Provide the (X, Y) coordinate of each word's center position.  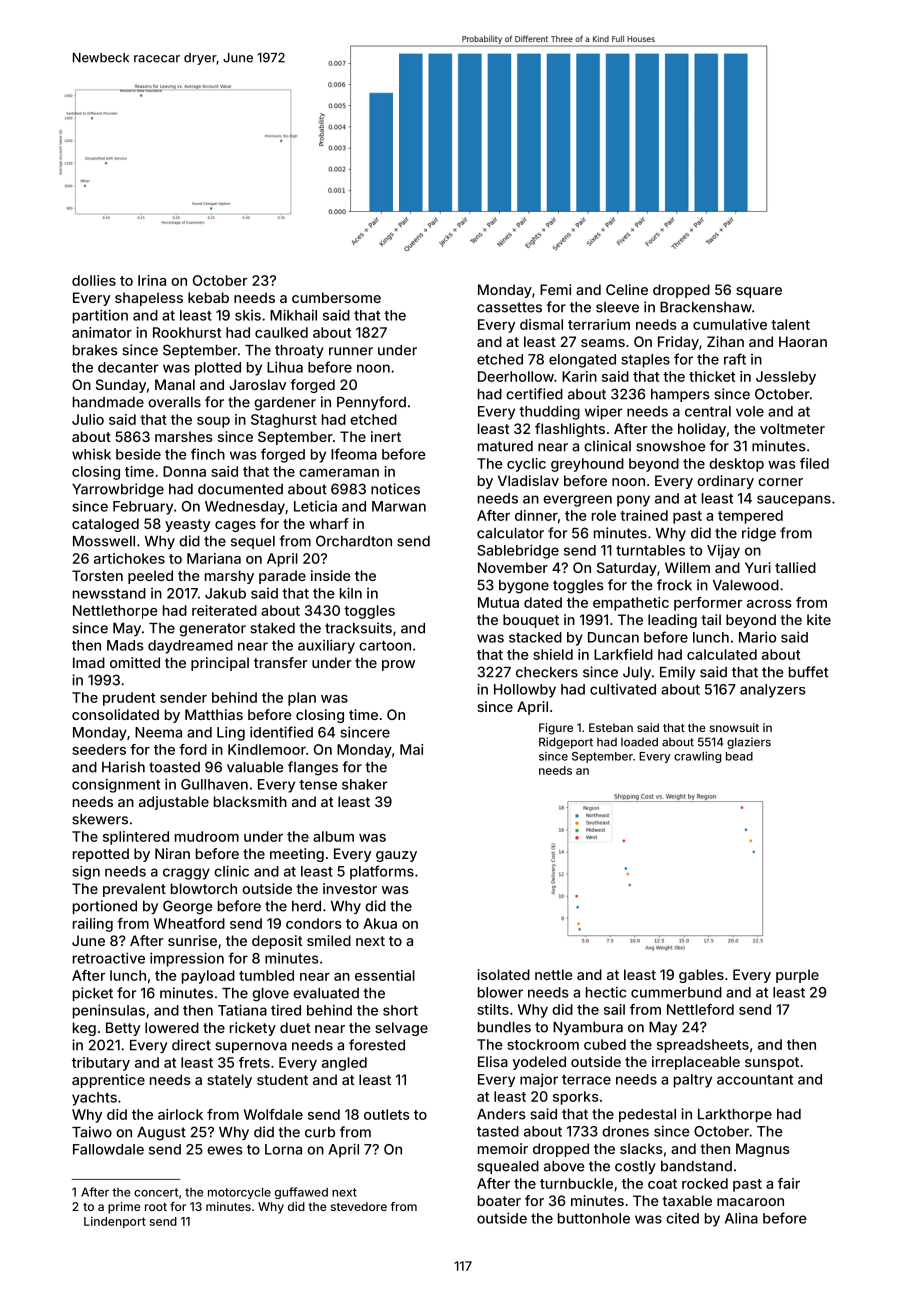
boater (499, 1200)
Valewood (746, 585)
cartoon (385, 646)
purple (797, 976)
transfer (280, 662)
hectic (606, 992)
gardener (285, 404)
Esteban (611, 727)
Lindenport (115, 1222)
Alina (741, 1218)
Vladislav (528, 480)
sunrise (192, 940)
